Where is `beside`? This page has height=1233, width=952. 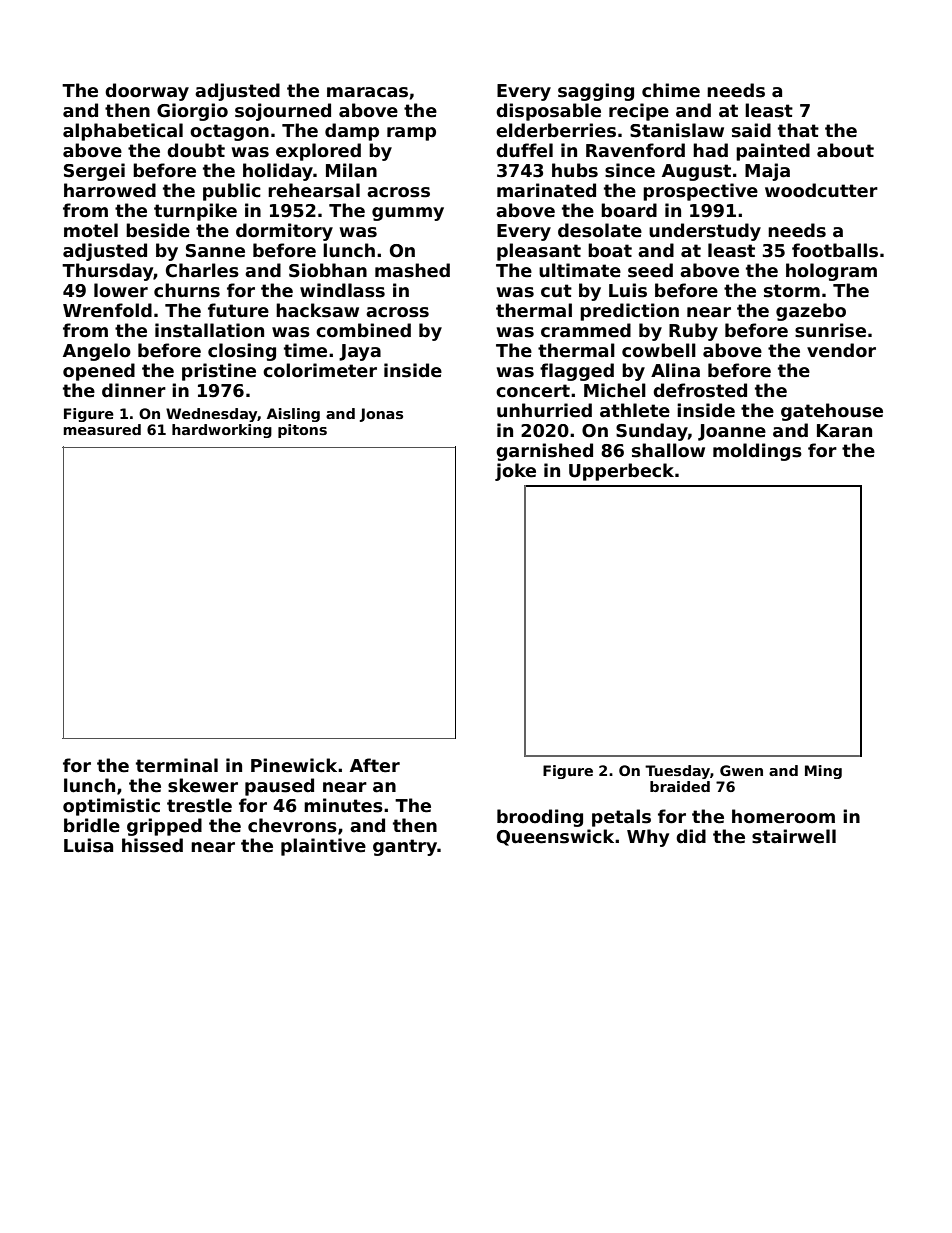 beside is located at coordinates (158, 230).
